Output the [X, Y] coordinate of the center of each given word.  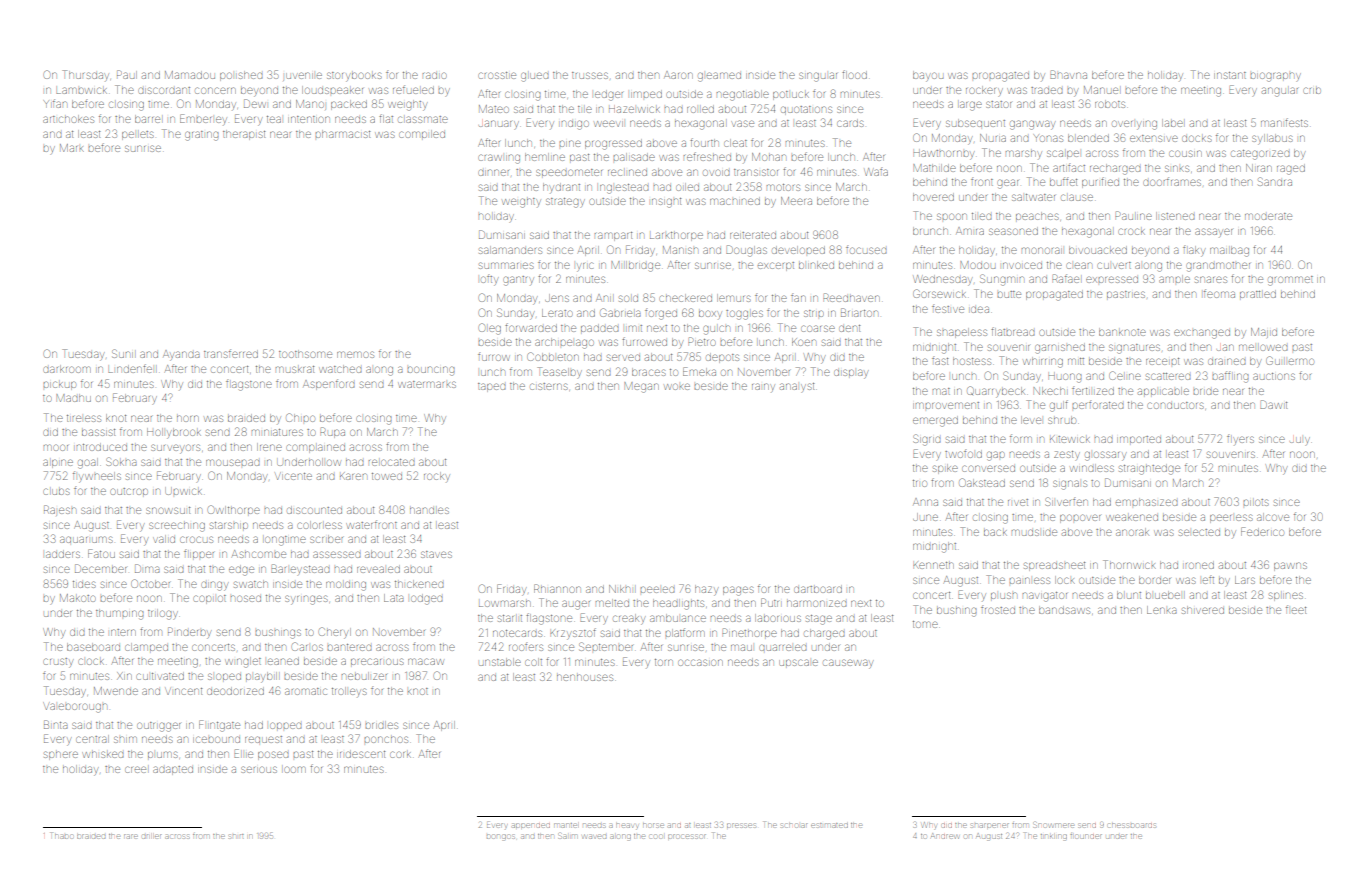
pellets [138, 135]
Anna [925, 502]
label [1172, 123]
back [995, 532]
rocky [437, 476]
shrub [1062, 420]
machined [735, 201]
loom [295, 769]
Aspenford [328, 384]
